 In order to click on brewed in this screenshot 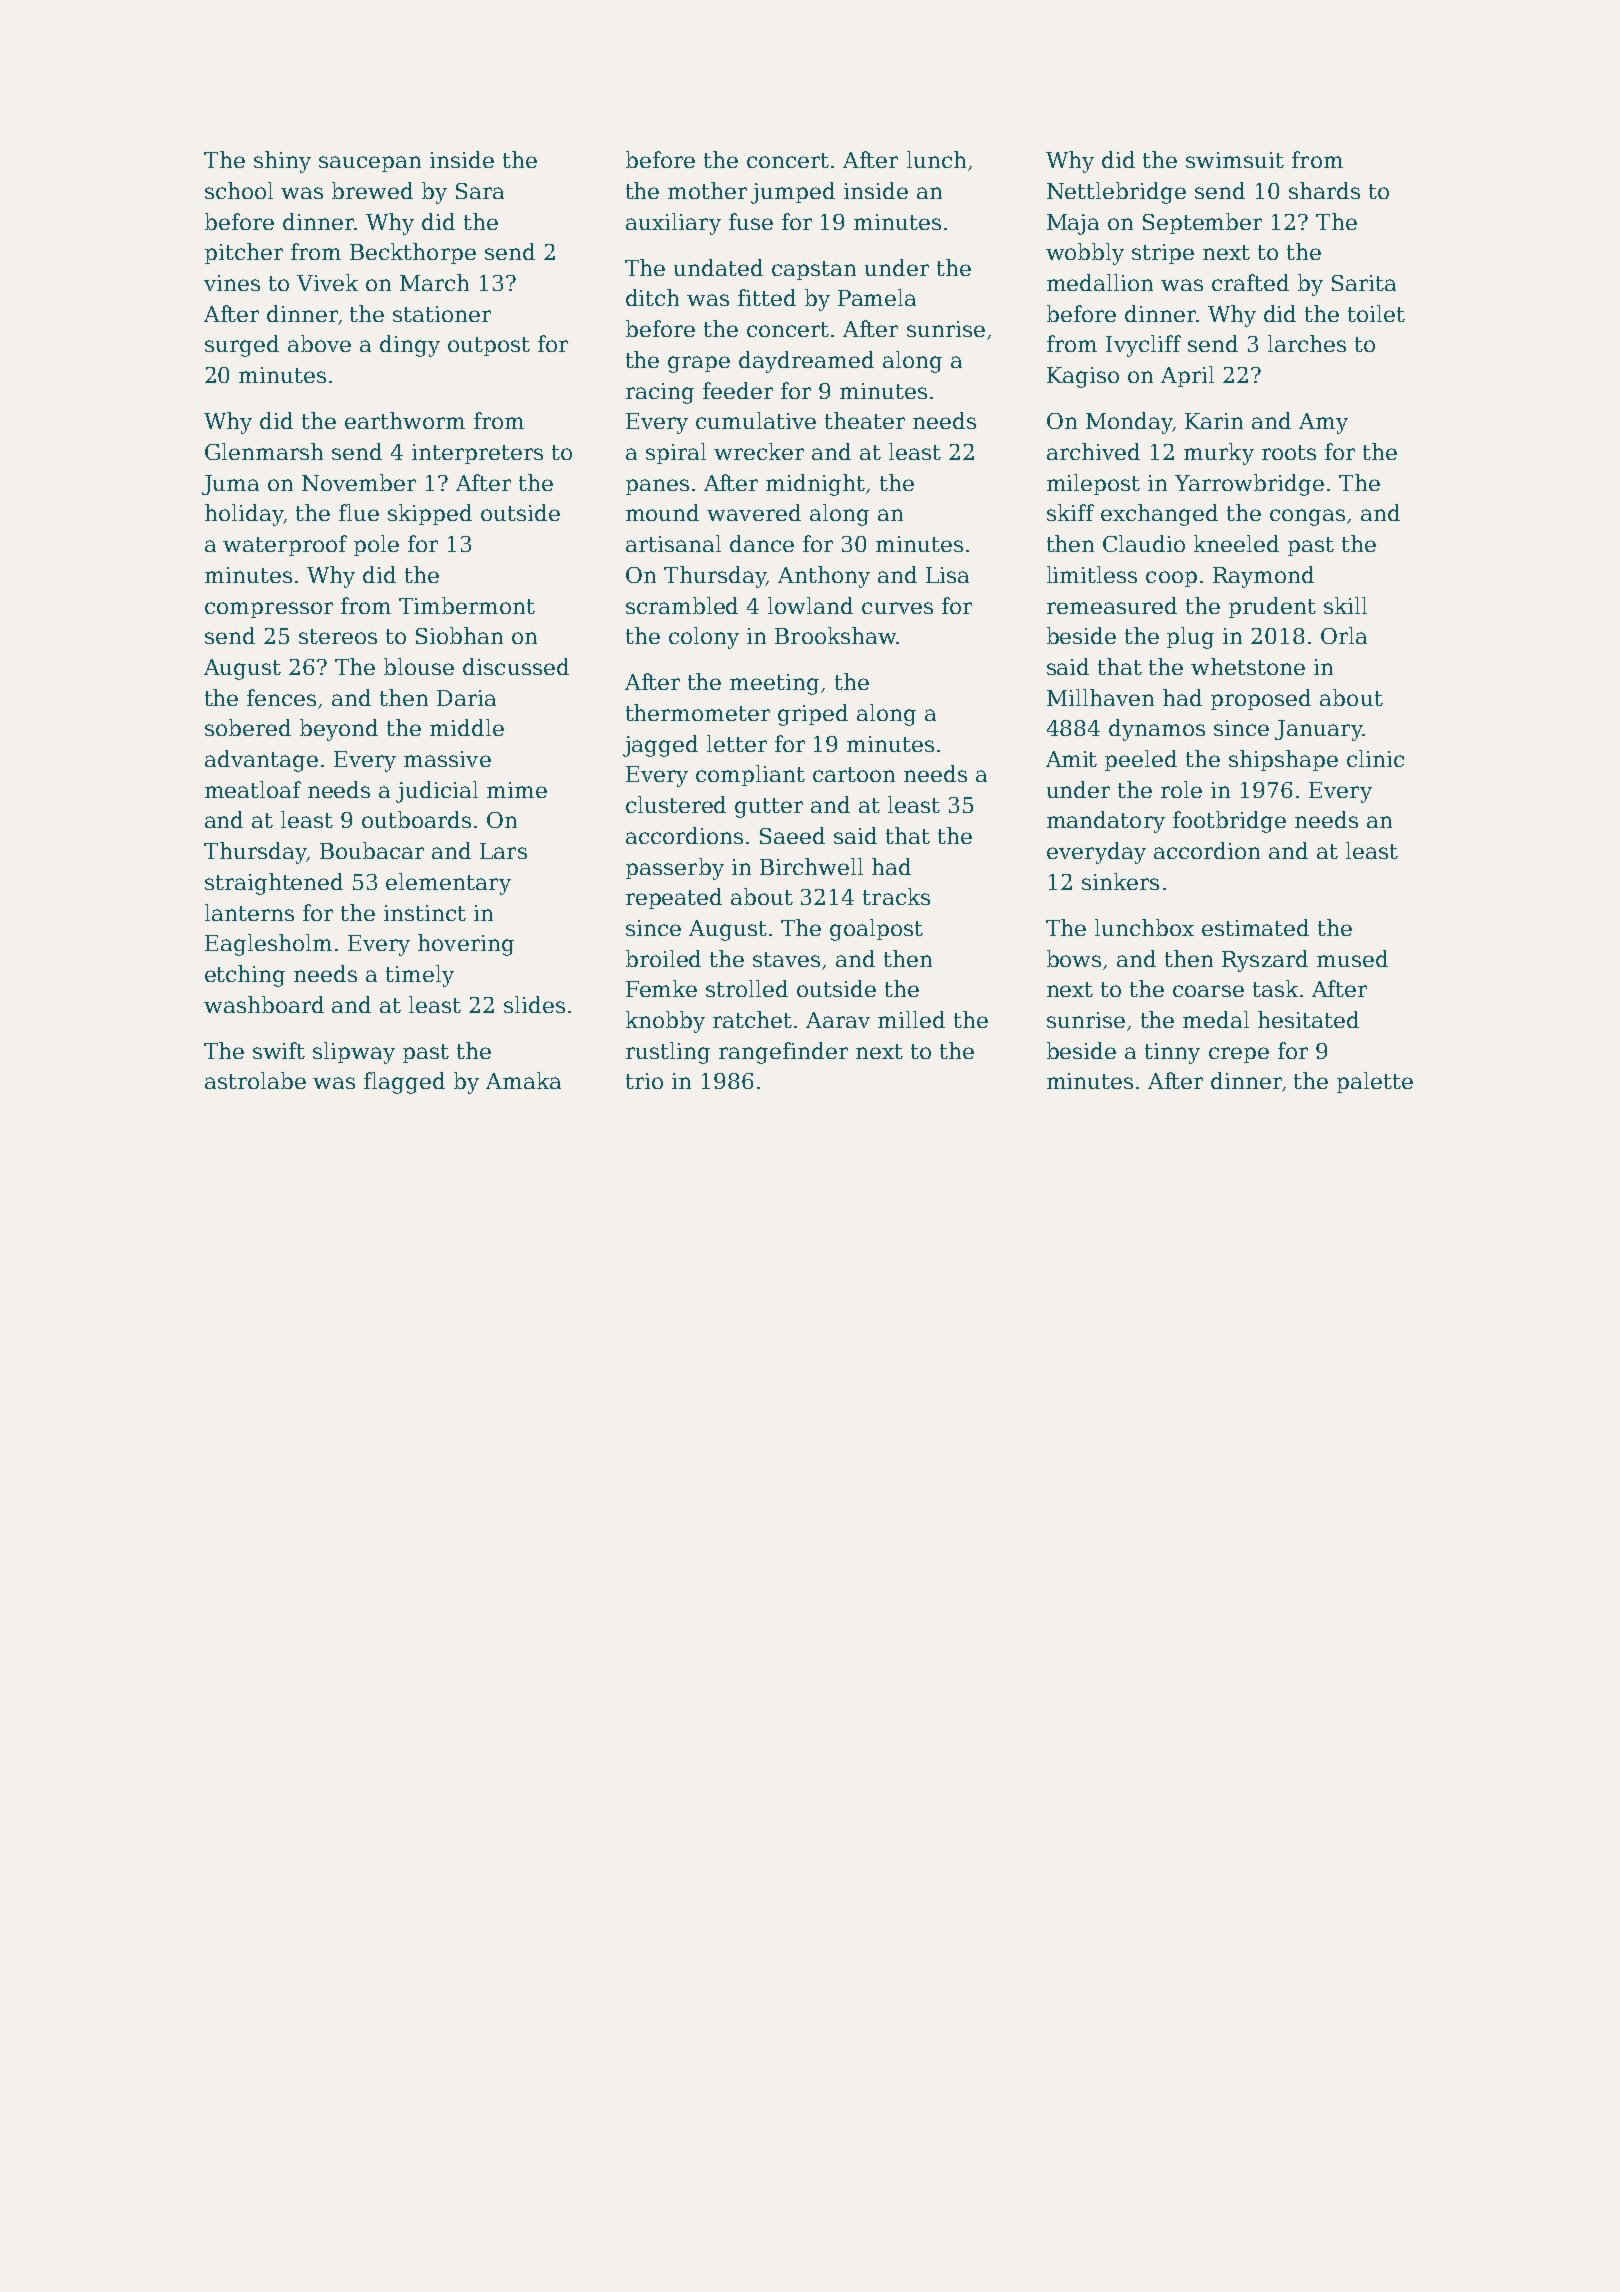, I will do `click(372, 190)`.
